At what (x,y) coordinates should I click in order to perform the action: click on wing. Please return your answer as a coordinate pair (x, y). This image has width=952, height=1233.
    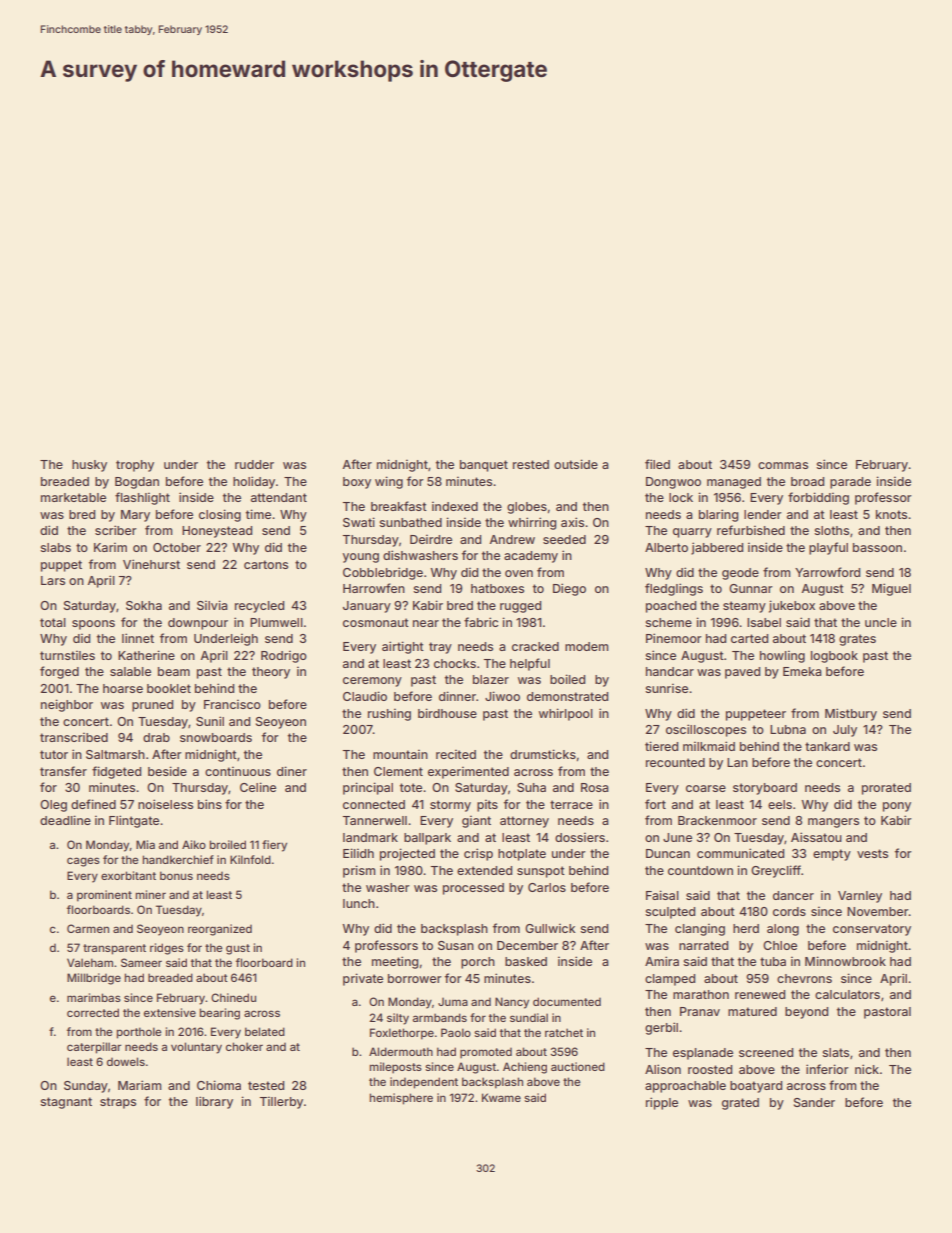
    Looking at the image, I should click on (389, 482).
